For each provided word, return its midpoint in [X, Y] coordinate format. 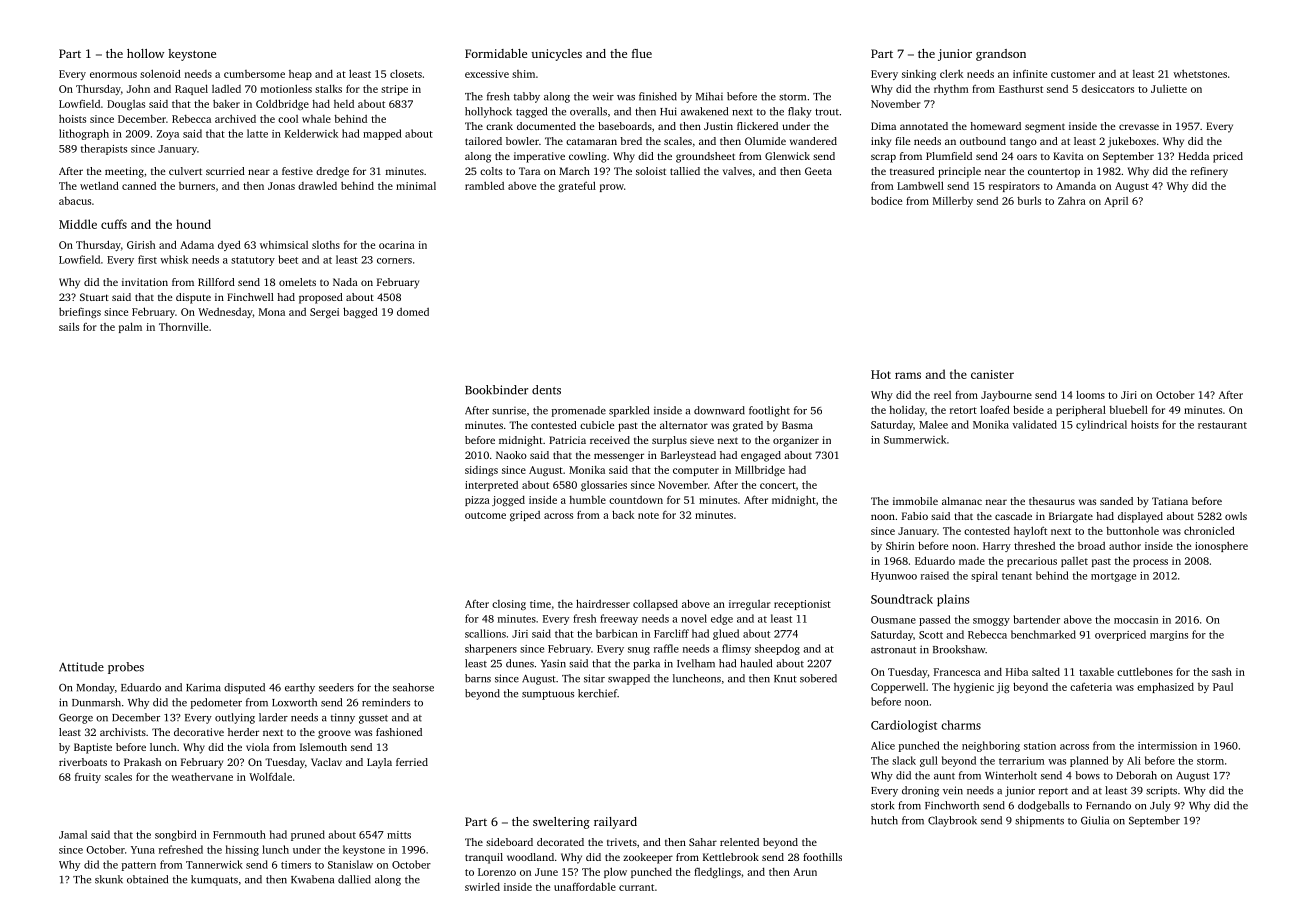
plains [953, 600]
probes [126, 668]
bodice [886, 200]
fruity [88, 777]
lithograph [84, 134]
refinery [1209, 172]
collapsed [655, 604]
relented [739, 842]
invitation [145, 282]
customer [1073, 74]
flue [642, 53]
